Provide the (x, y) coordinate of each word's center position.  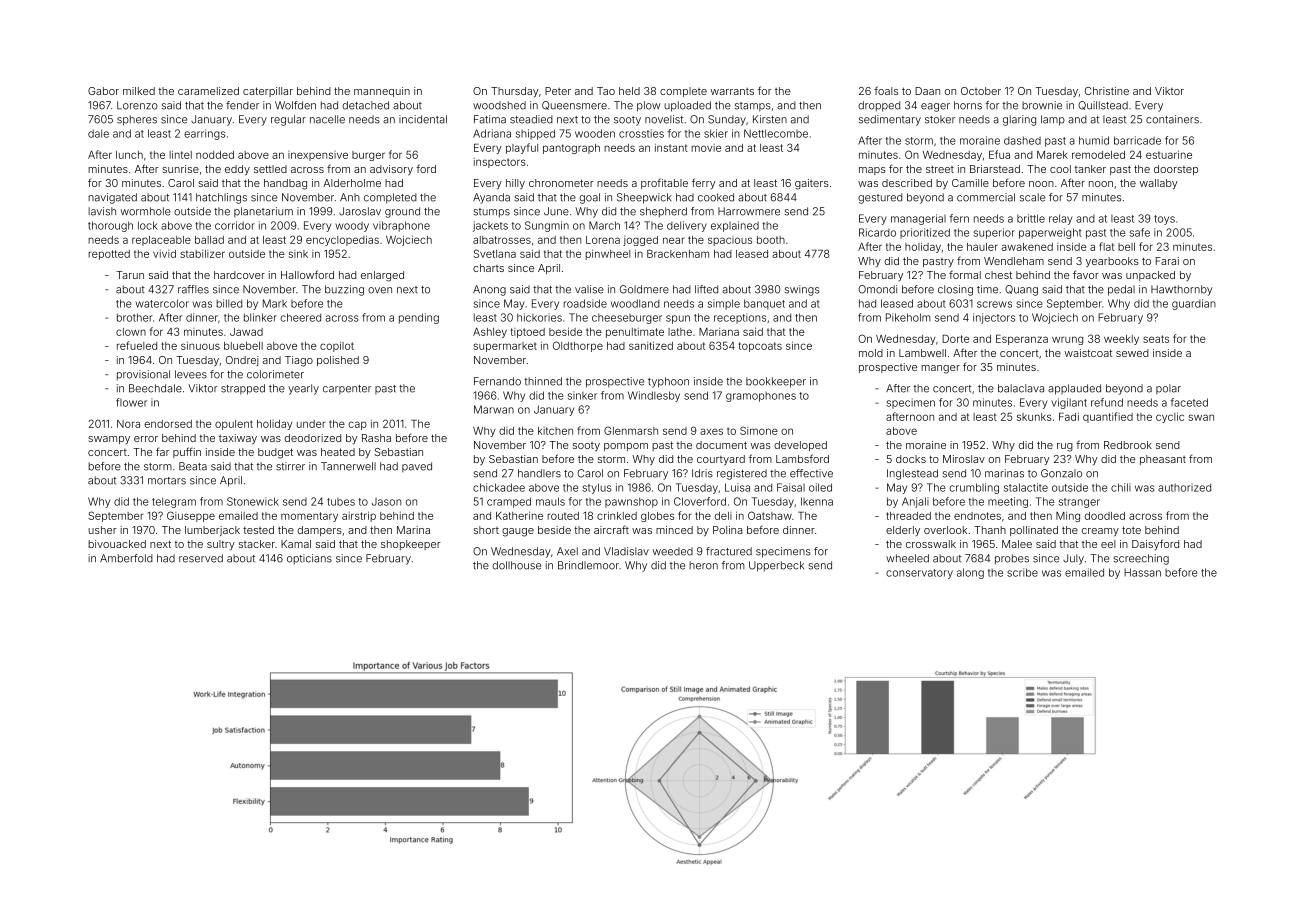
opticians (309, 559)
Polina (727, 530)
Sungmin (547, 226)
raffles (193, 289)
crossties (641, 133)
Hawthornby (1182, 290)
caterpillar (268, 92)
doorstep (1176, 170)
